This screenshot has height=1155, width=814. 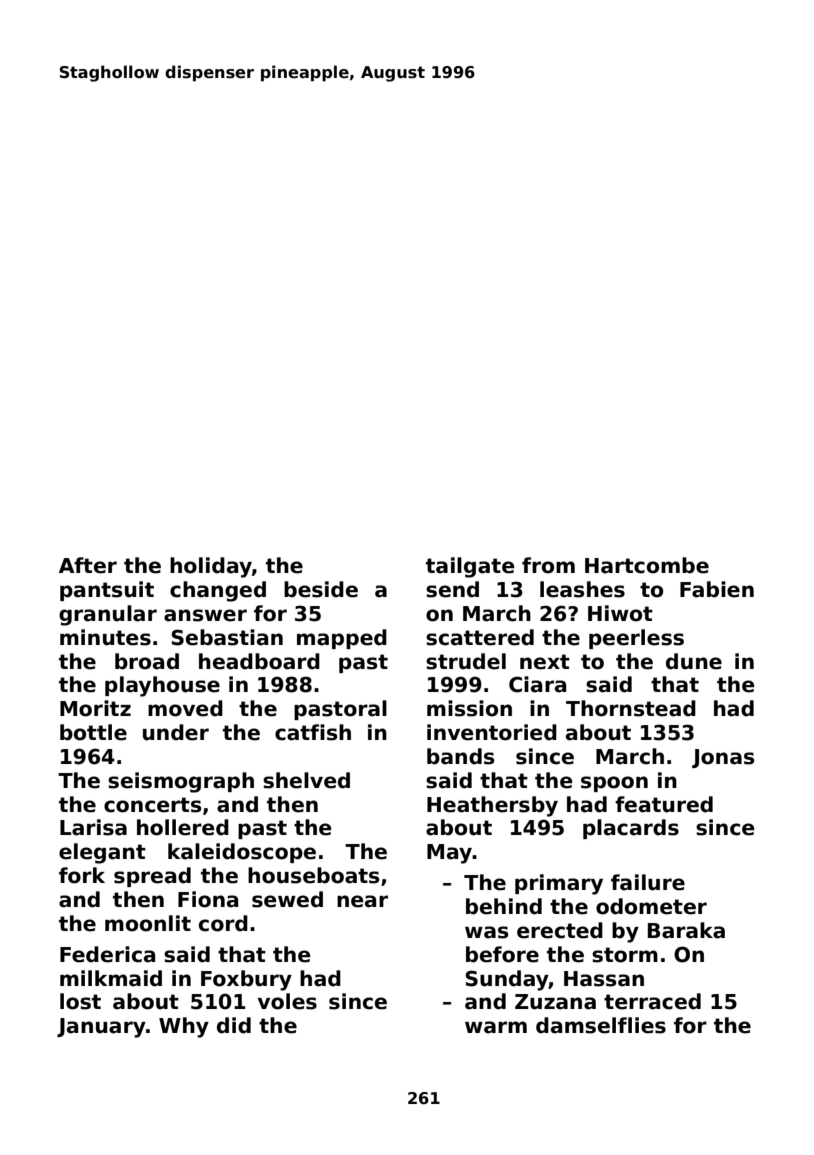 I want to click on Foxbury, so click(x=246, y=980).
